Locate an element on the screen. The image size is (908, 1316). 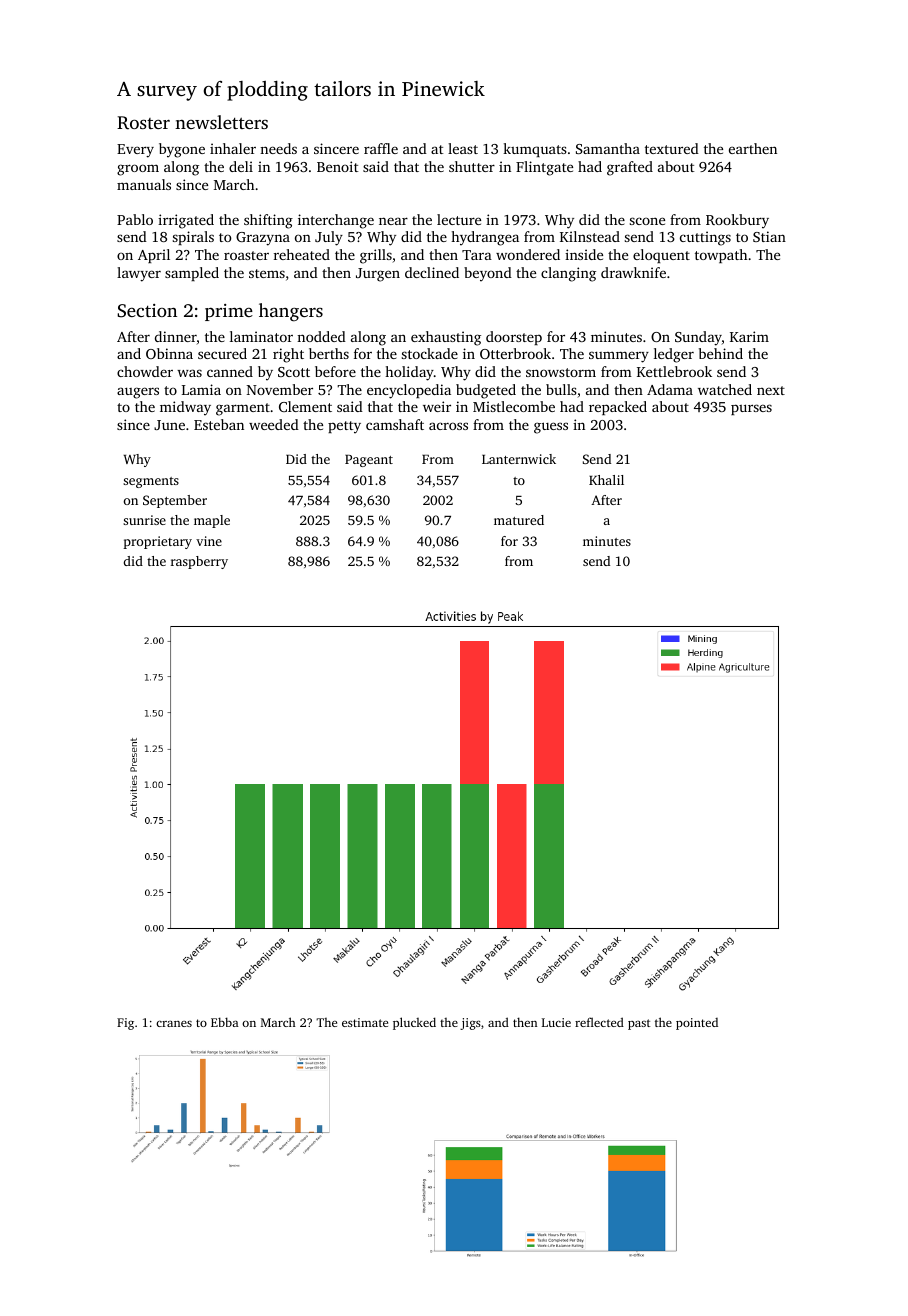
Khalil is located at coordinates (606, 480).
